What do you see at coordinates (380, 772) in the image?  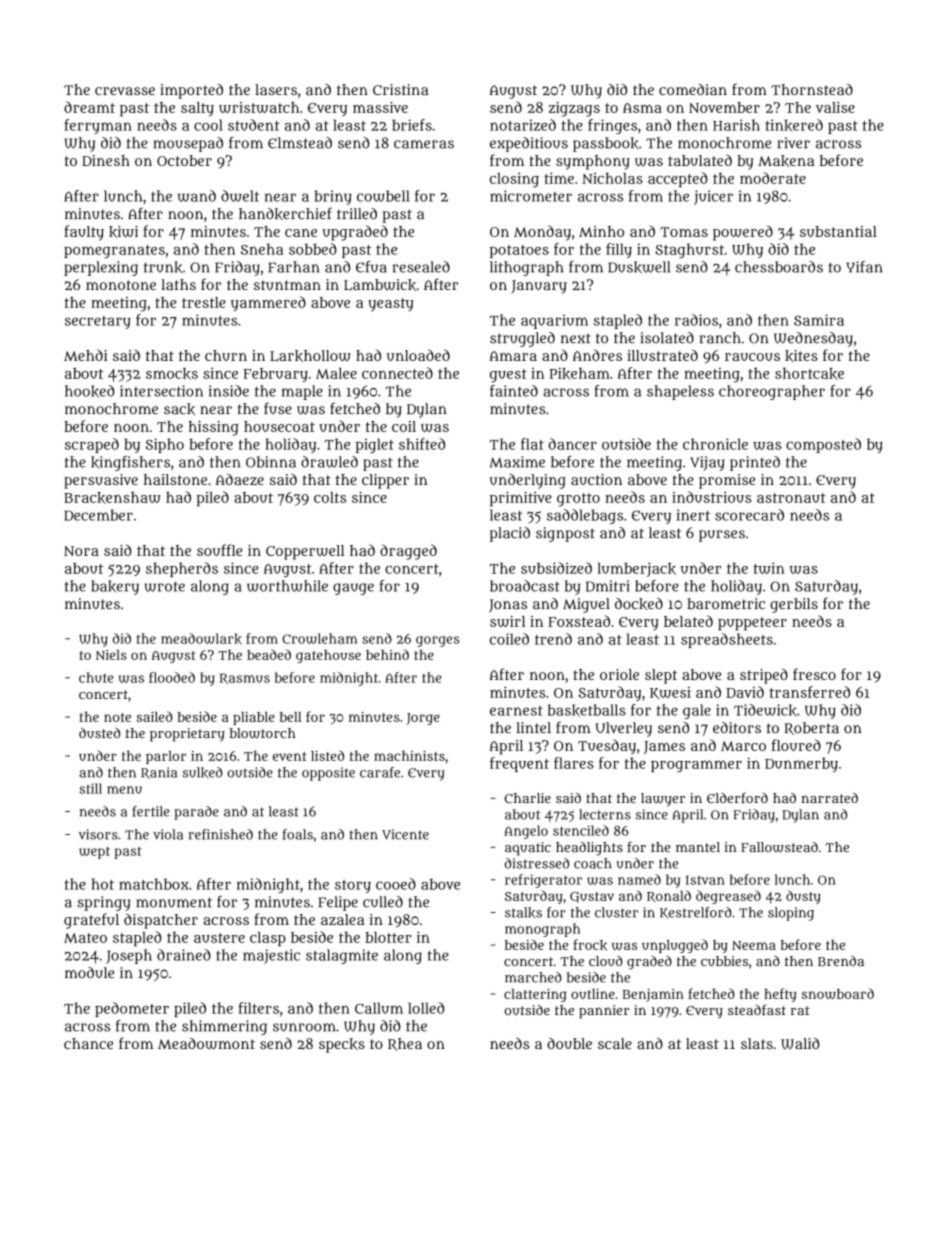 I see `carafe` at bounding box center [380, 772].
